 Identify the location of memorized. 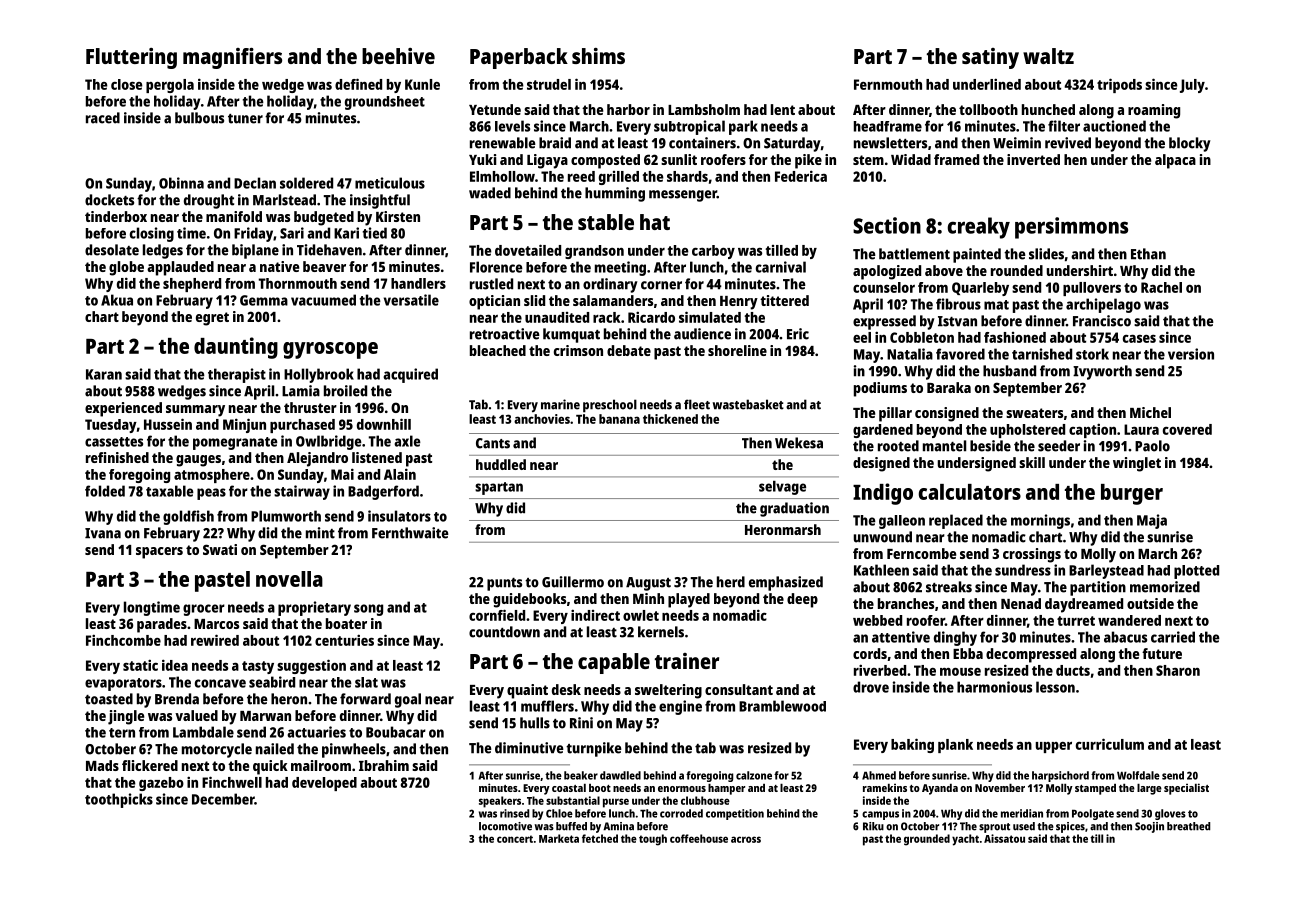
(1165, 587).
